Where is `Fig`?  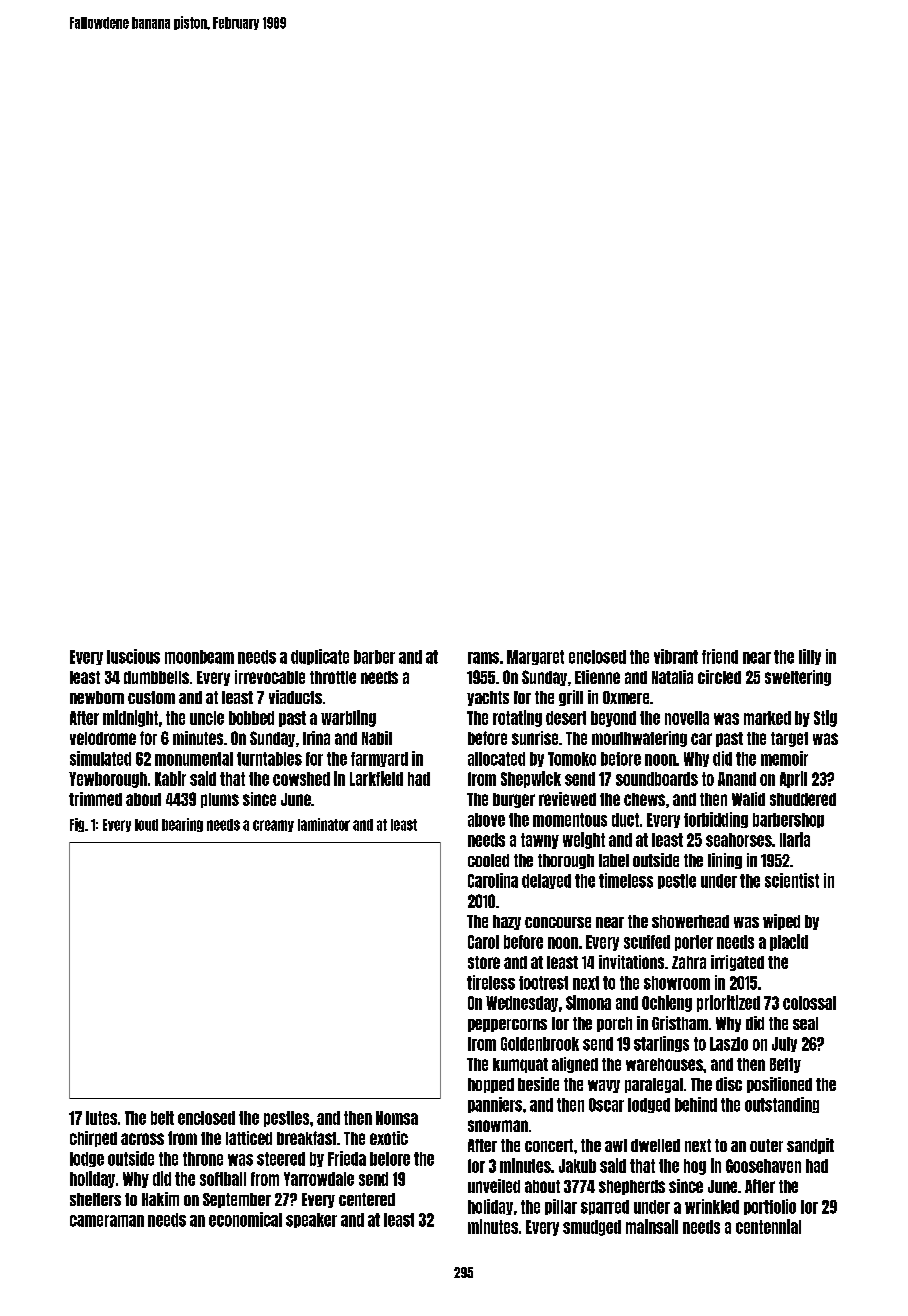
Fig is located at coordinates (77, 825).
